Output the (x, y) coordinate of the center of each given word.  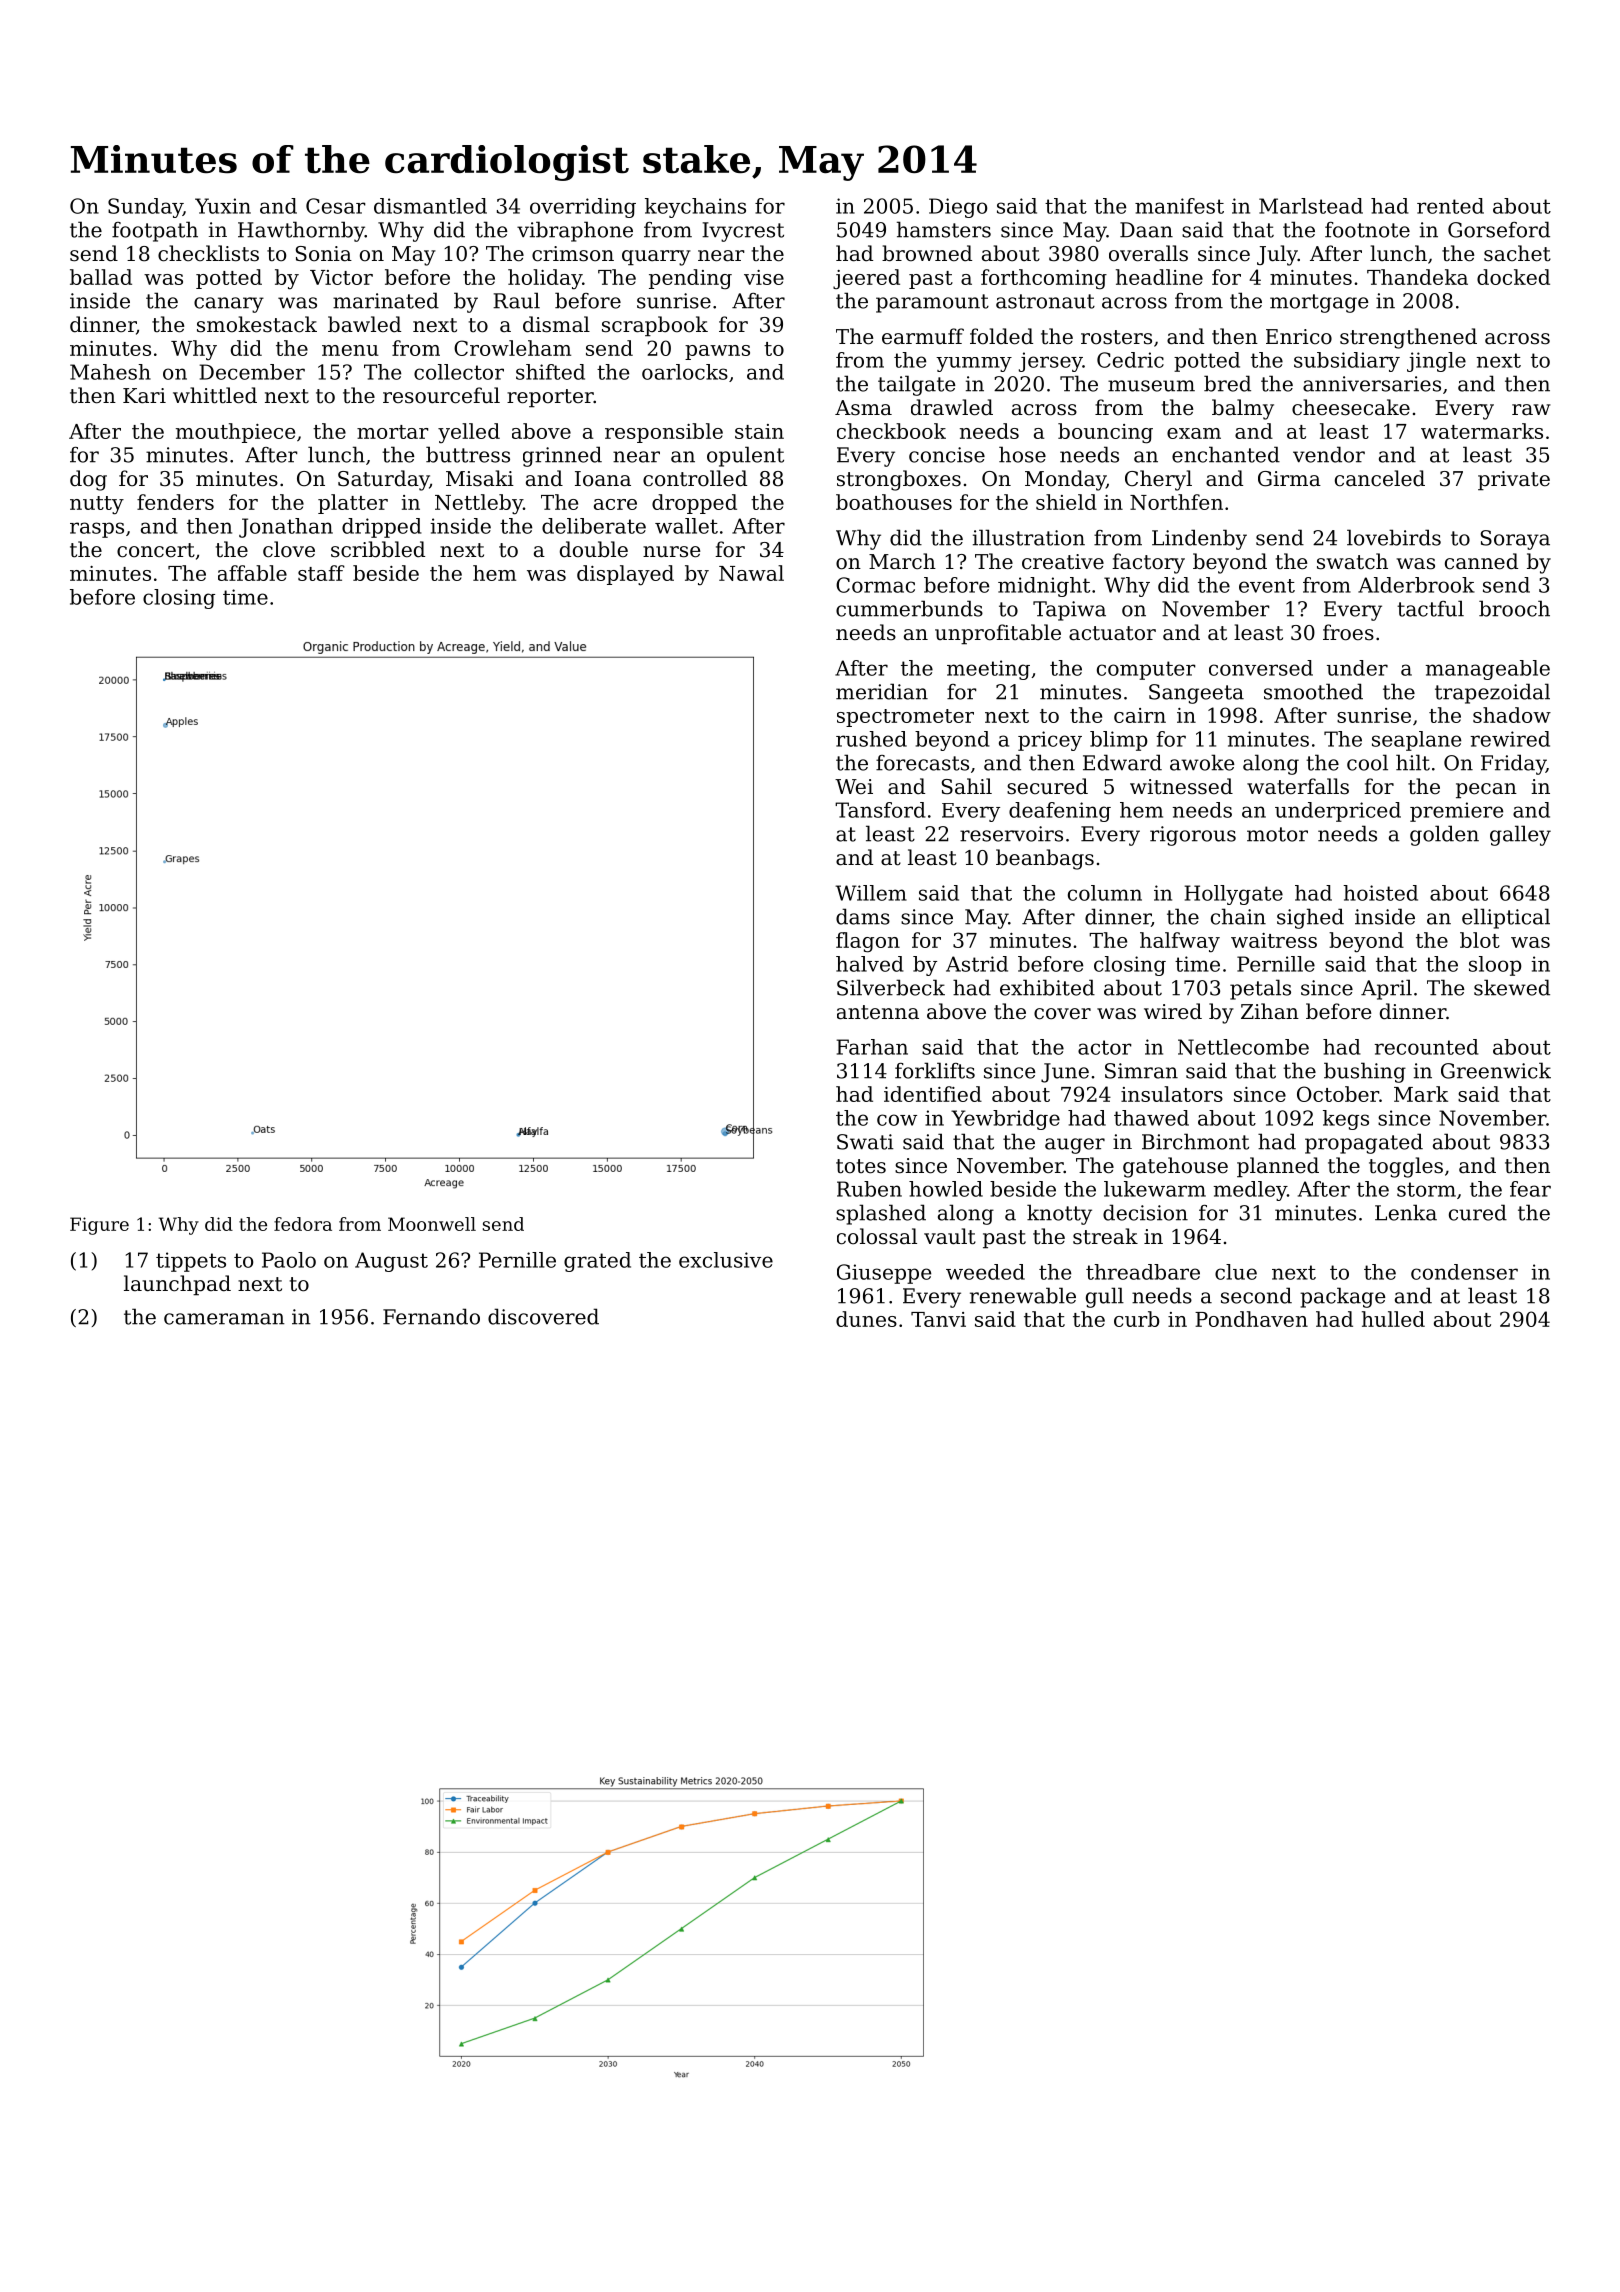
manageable (1487, 670)
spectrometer (905, 718)
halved (870, 964)
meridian (882, 691)
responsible (664, 433)
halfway (1180, 942)
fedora (303, 1224)
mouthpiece (235, 433)
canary (229, 305)
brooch (1514, 608)
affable (252, 573)
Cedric (1130, 360)
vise (764, 277)
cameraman (224, 1319)
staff (321, 573)
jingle (1436, 362)
